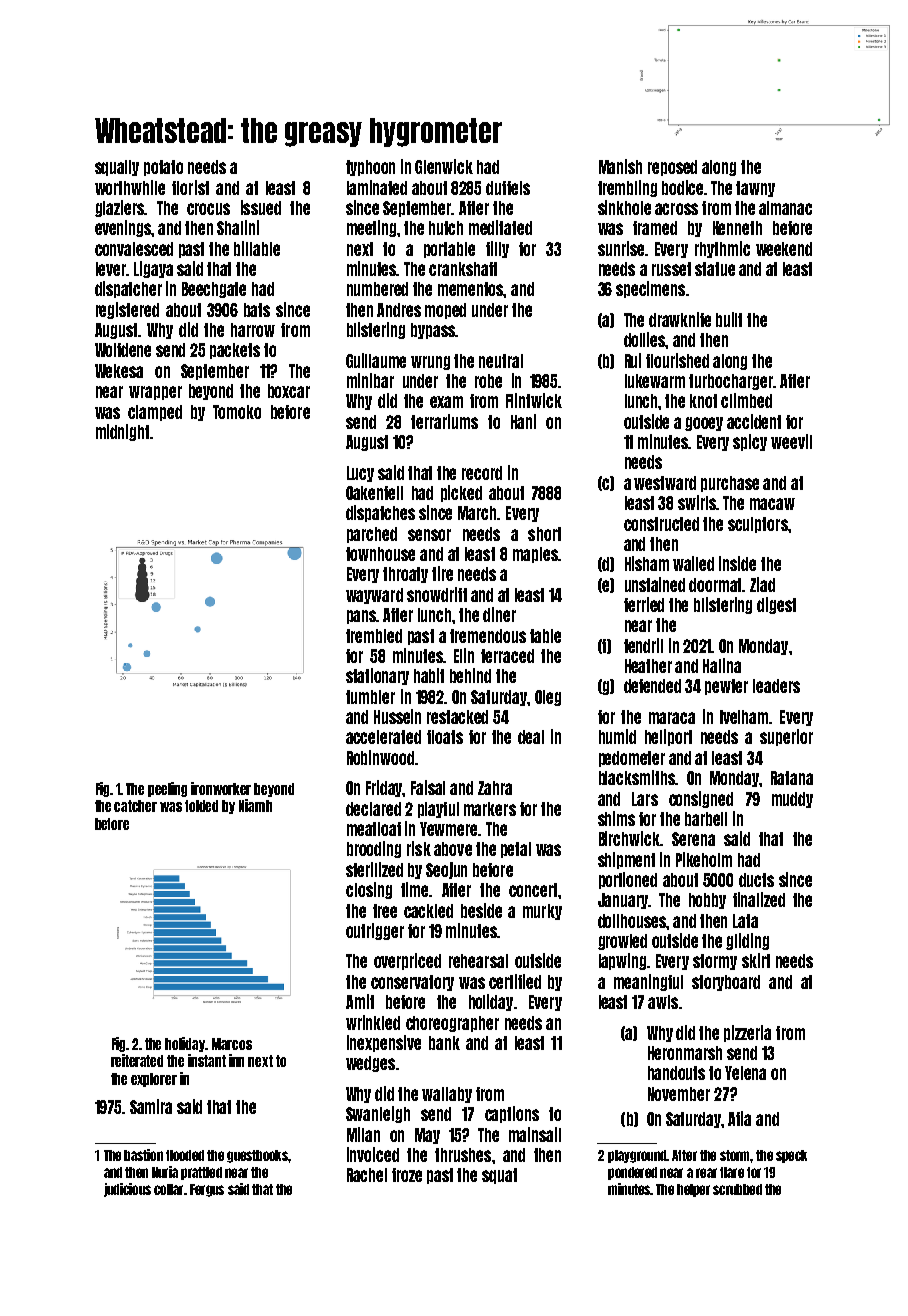 The width and height of the page is (908, 1316). Describe the element at coordinates (135, 806) in the page. I see `catcher` at that location.
